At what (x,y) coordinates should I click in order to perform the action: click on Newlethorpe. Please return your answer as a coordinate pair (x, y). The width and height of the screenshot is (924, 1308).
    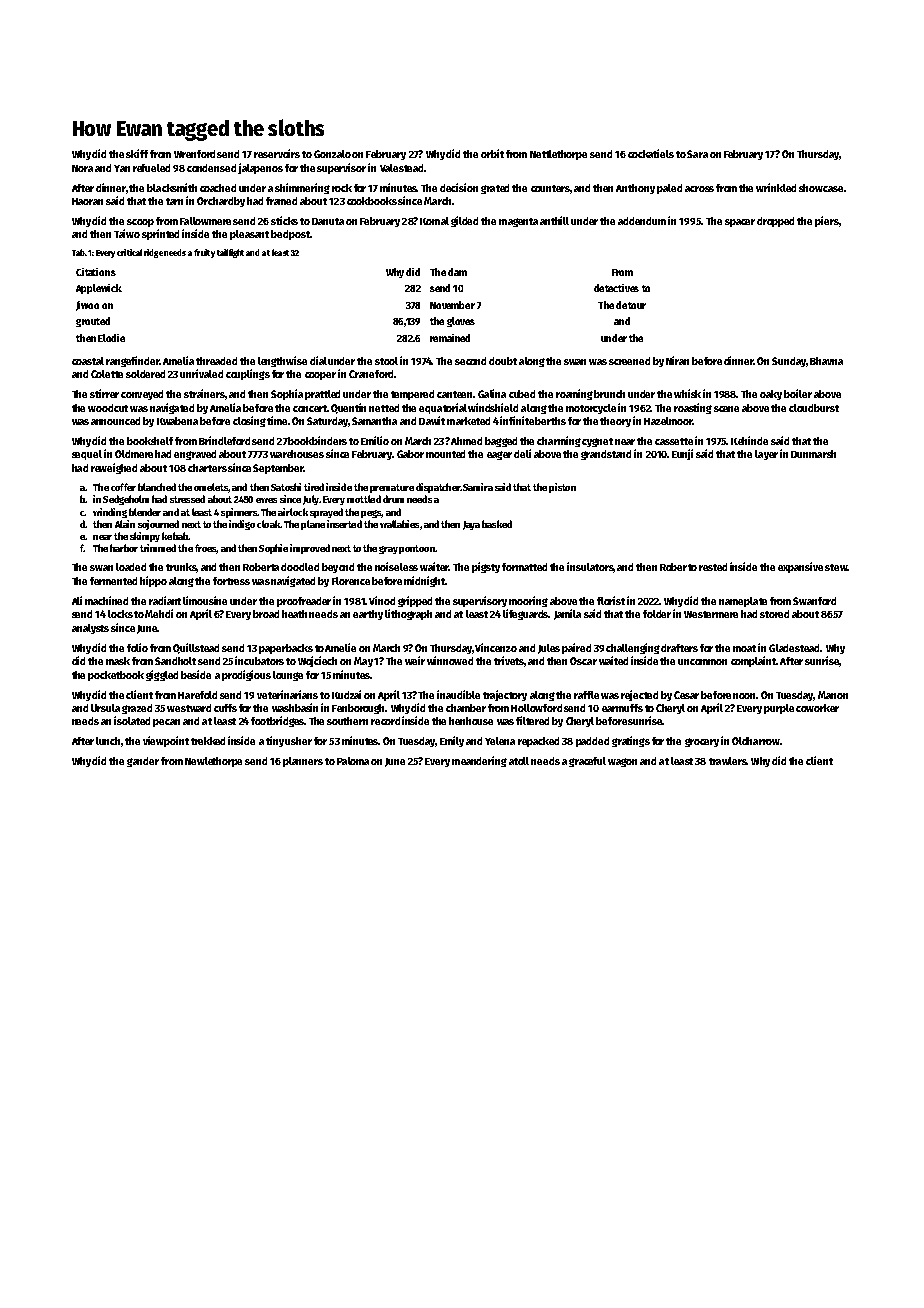
    Looking at the image, I should click on (213, 762).
